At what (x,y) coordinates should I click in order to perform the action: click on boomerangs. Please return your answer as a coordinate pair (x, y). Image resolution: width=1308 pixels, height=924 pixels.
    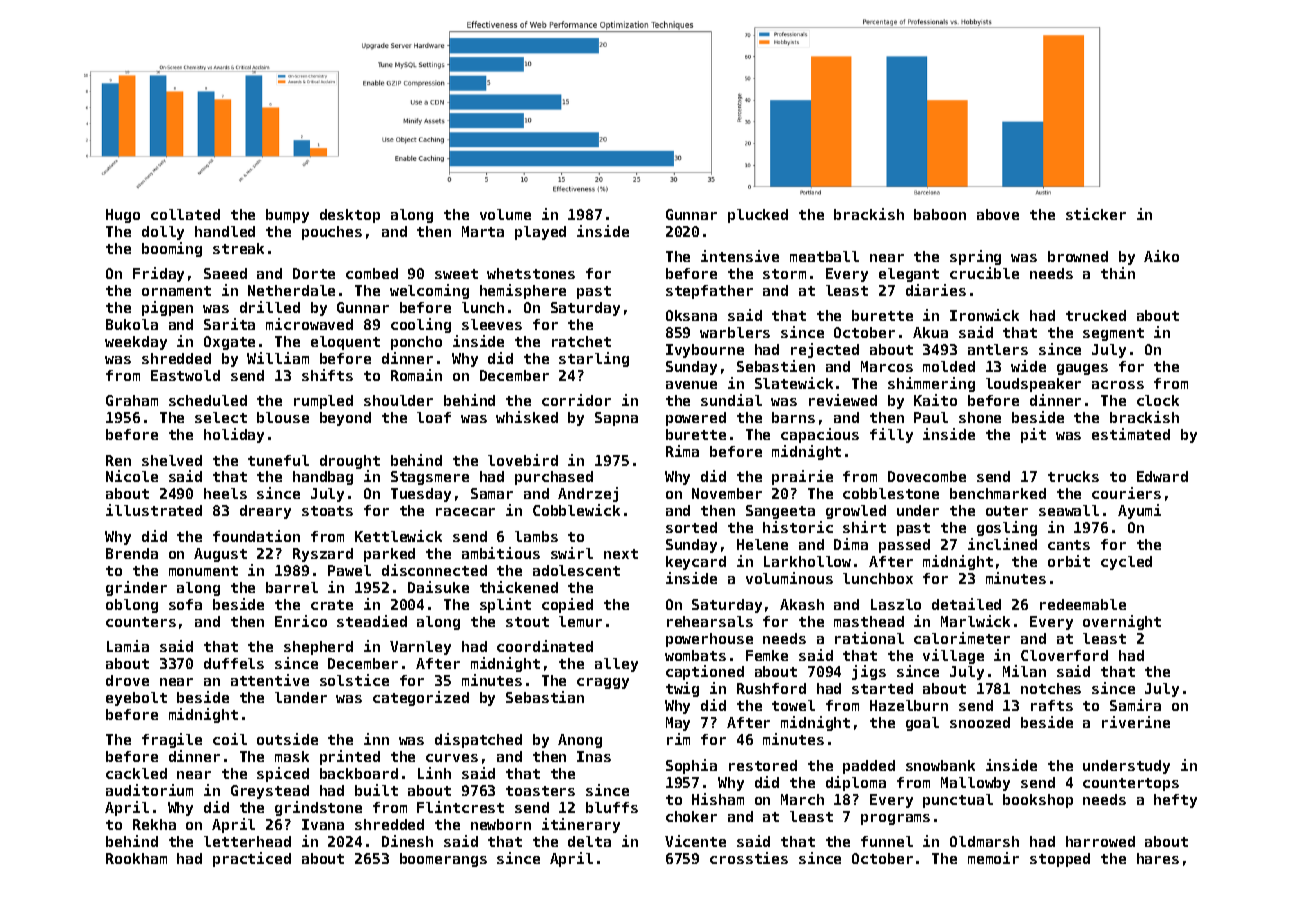
    Looking at the image, I should click on (443, 860).
